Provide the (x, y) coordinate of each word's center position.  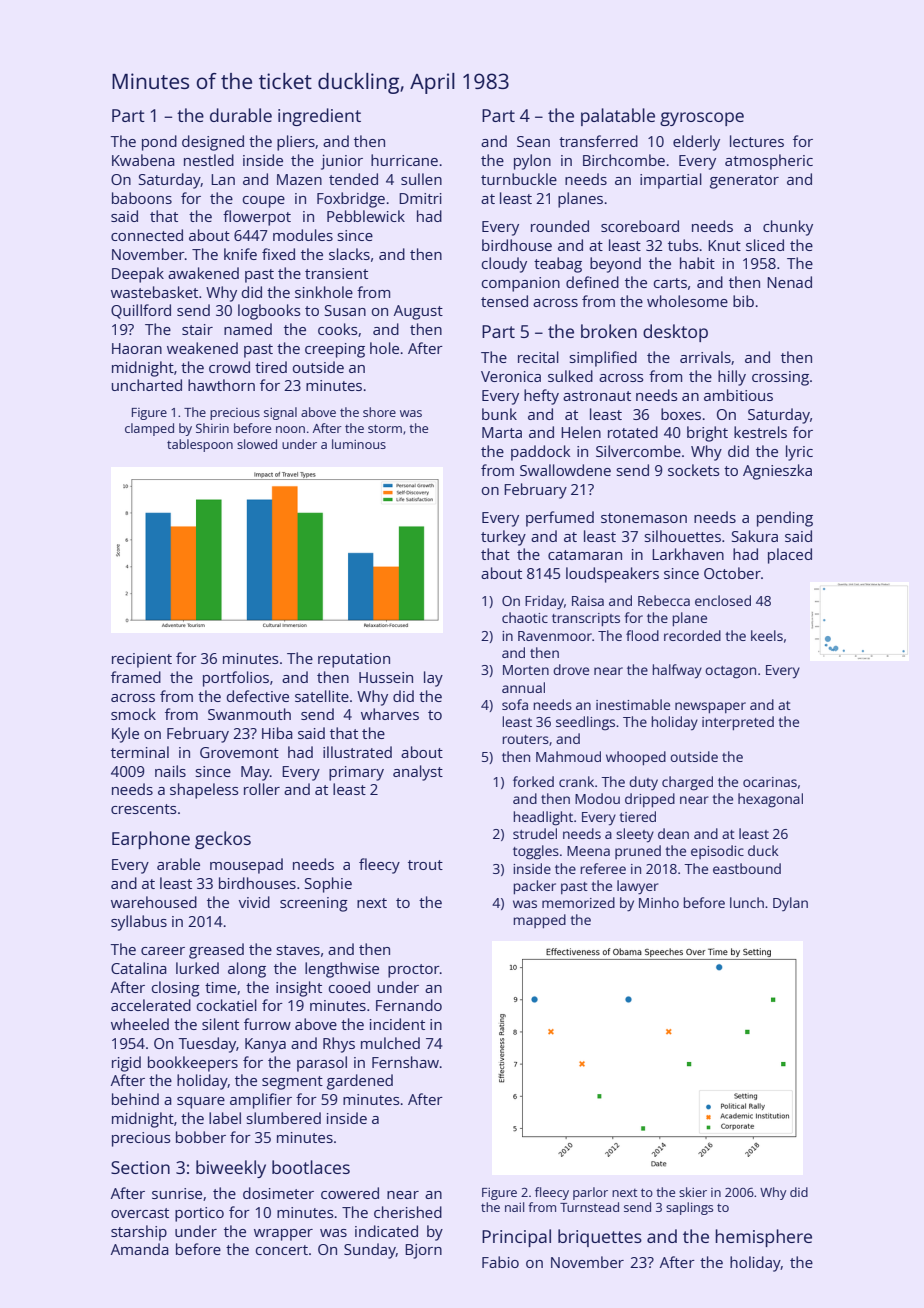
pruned (638, 852)
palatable (618, 117)
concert (282, 1250)
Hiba (277, 733)
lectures (757, 141)
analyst (418, 773)
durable (241, 115)
